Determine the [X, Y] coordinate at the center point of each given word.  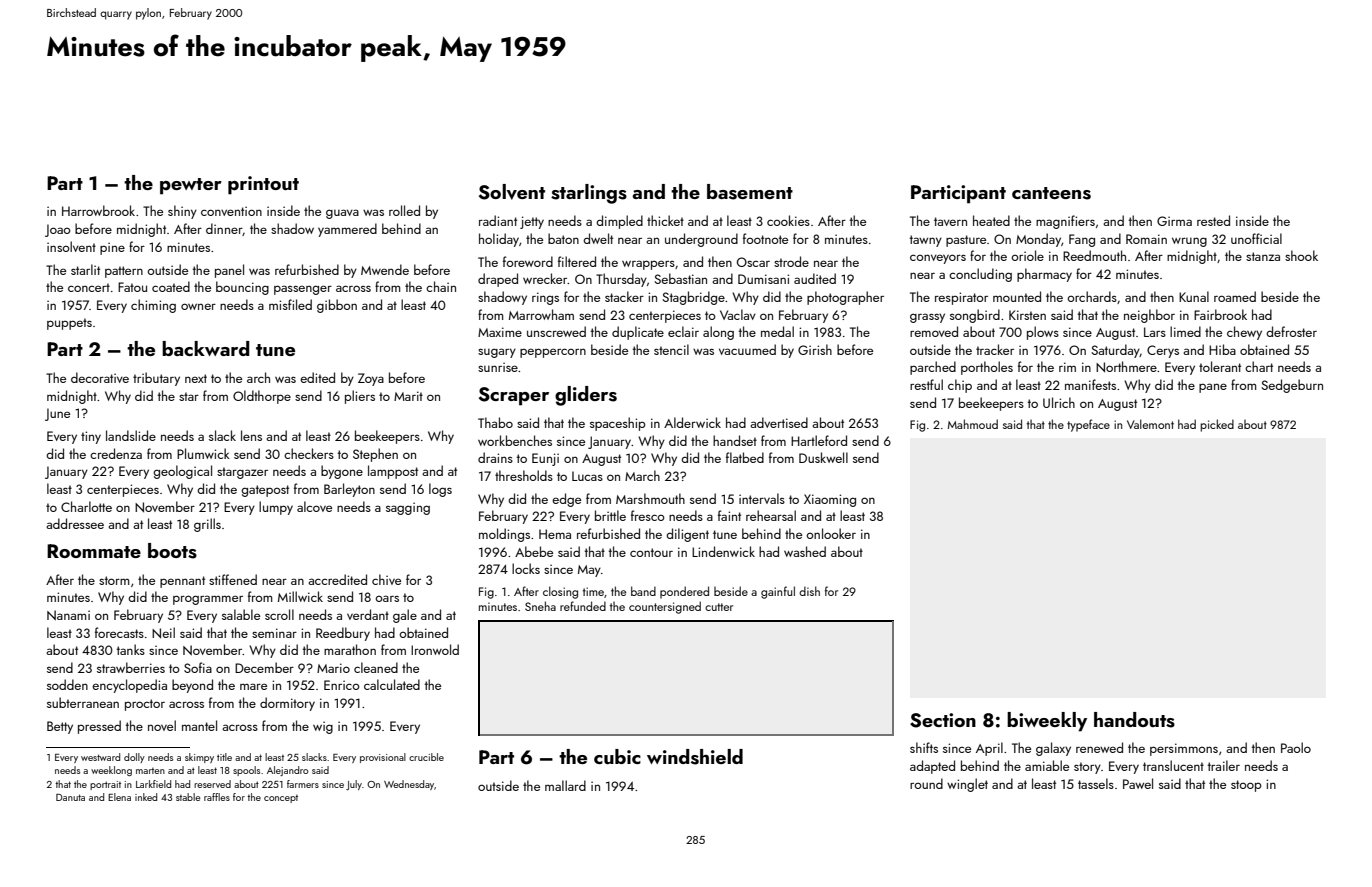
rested [1213, 220]
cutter [719, 607]
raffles [217, 797]
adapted [932, 767]
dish [809, 591]
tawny [925, 241]
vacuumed [747, 349]
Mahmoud [973, 424]
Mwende [385, 269]
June [57, 414]
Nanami [68, 615]
